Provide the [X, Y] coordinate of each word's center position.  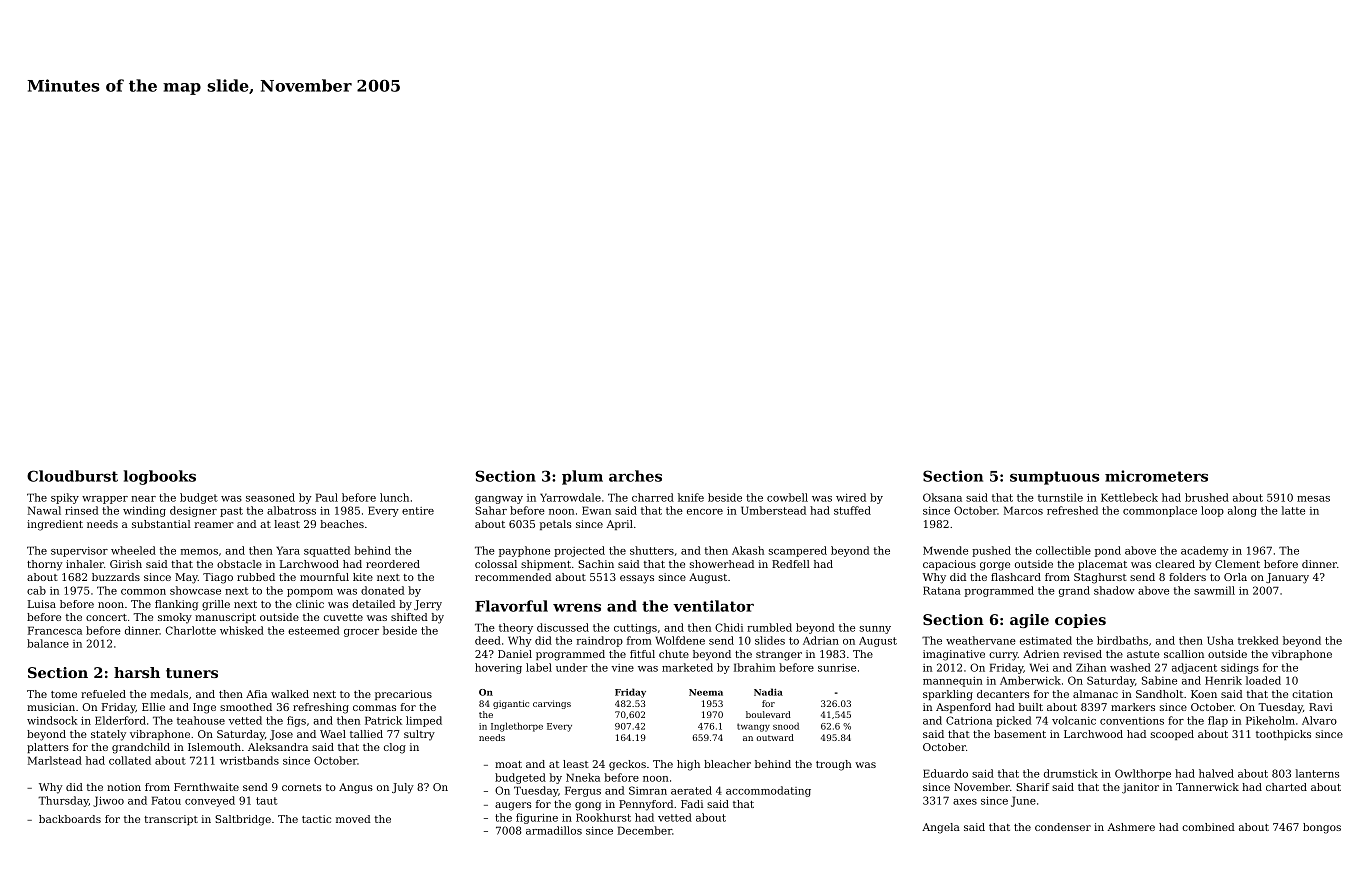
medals [169, 694]
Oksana [942, 497]
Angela [941, 828]
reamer [214, 525]
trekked [1258, 640]
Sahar [491, 510]
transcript [171, 820]
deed [488, 640]
